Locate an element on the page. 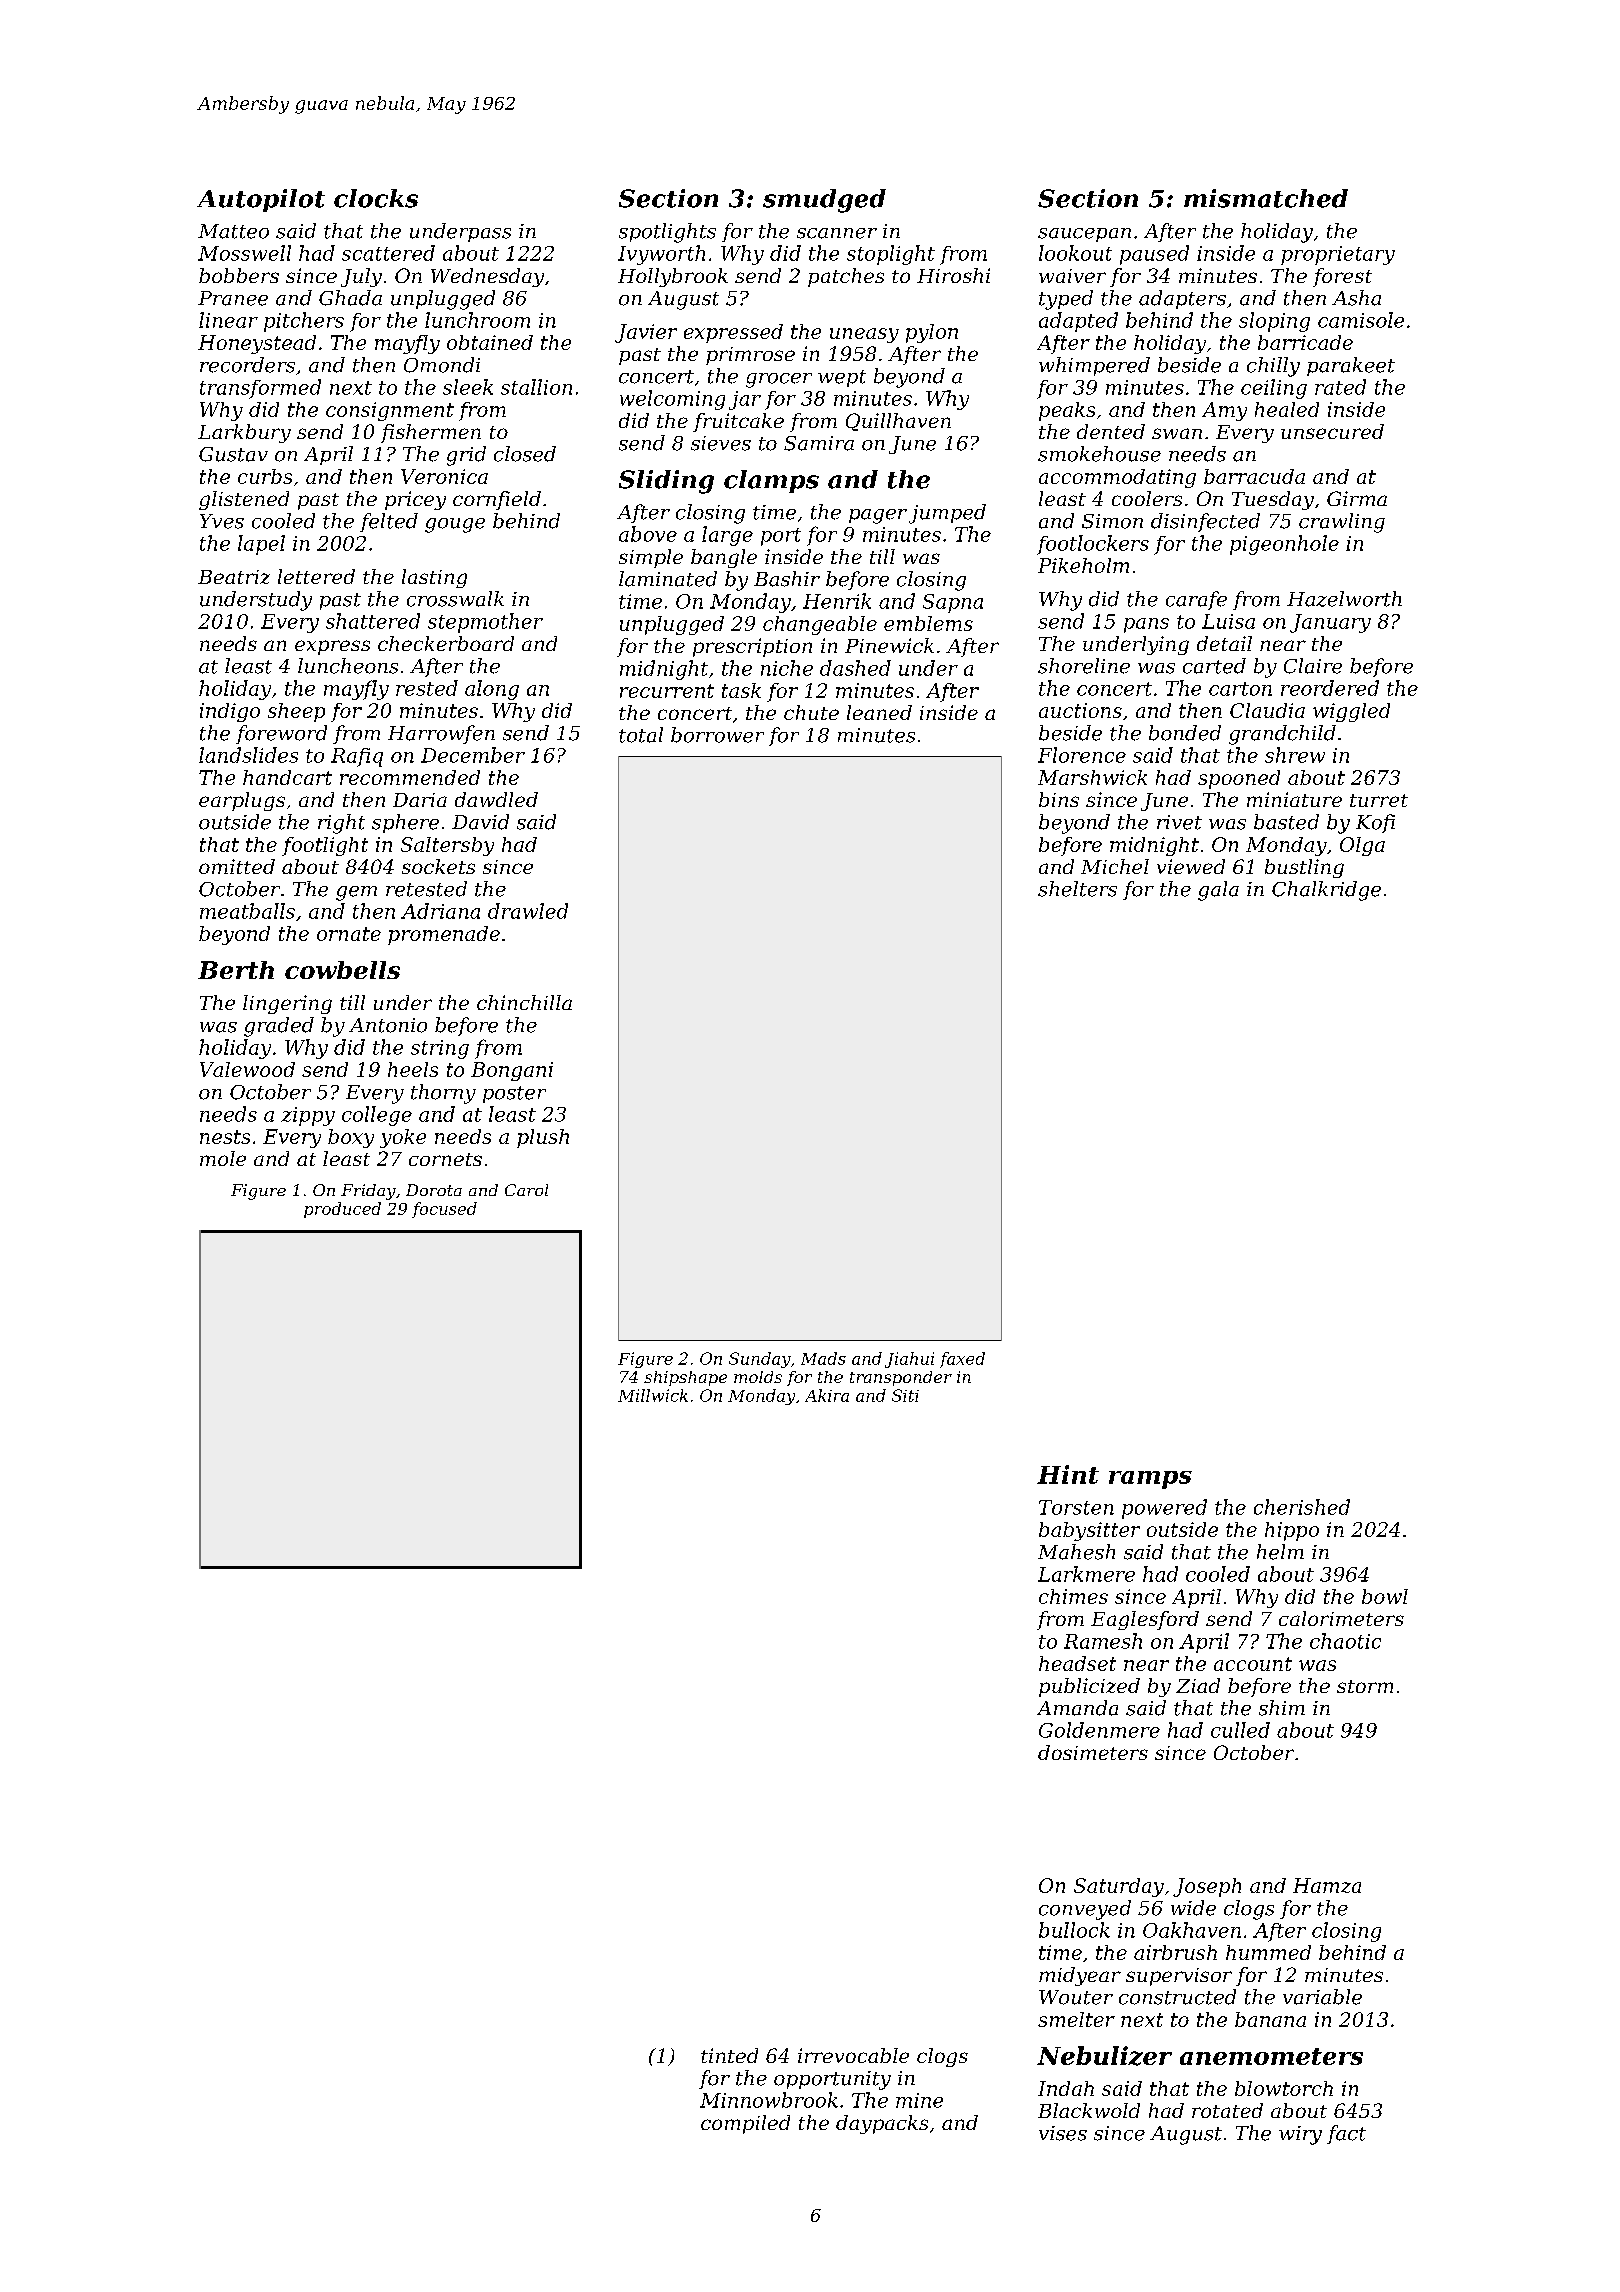 The width and height of the page is (1620, 2292). luncheons is located at coordinates (348, 666).
